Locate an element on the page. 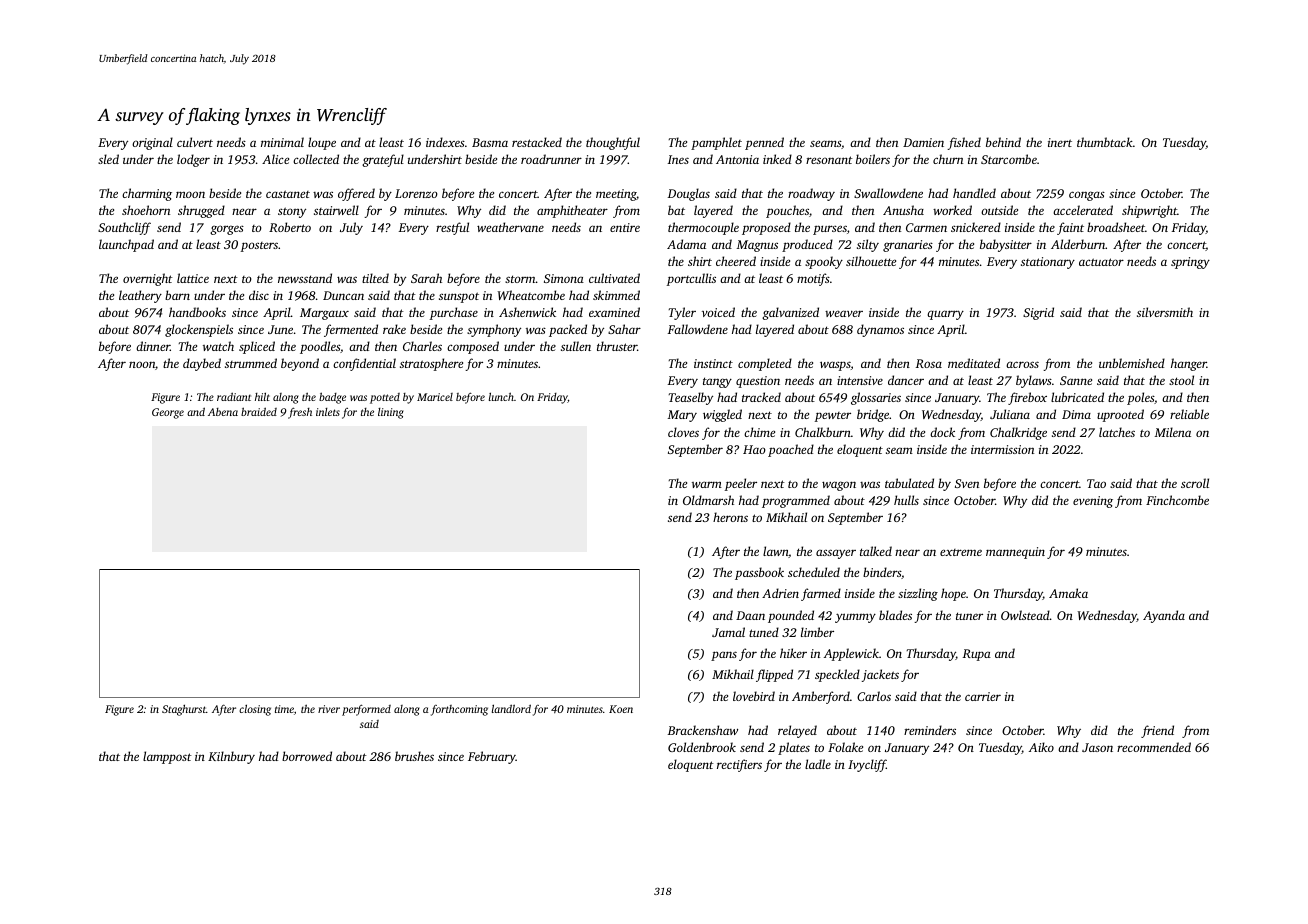  culvert is located at coordinates (195, 142).
